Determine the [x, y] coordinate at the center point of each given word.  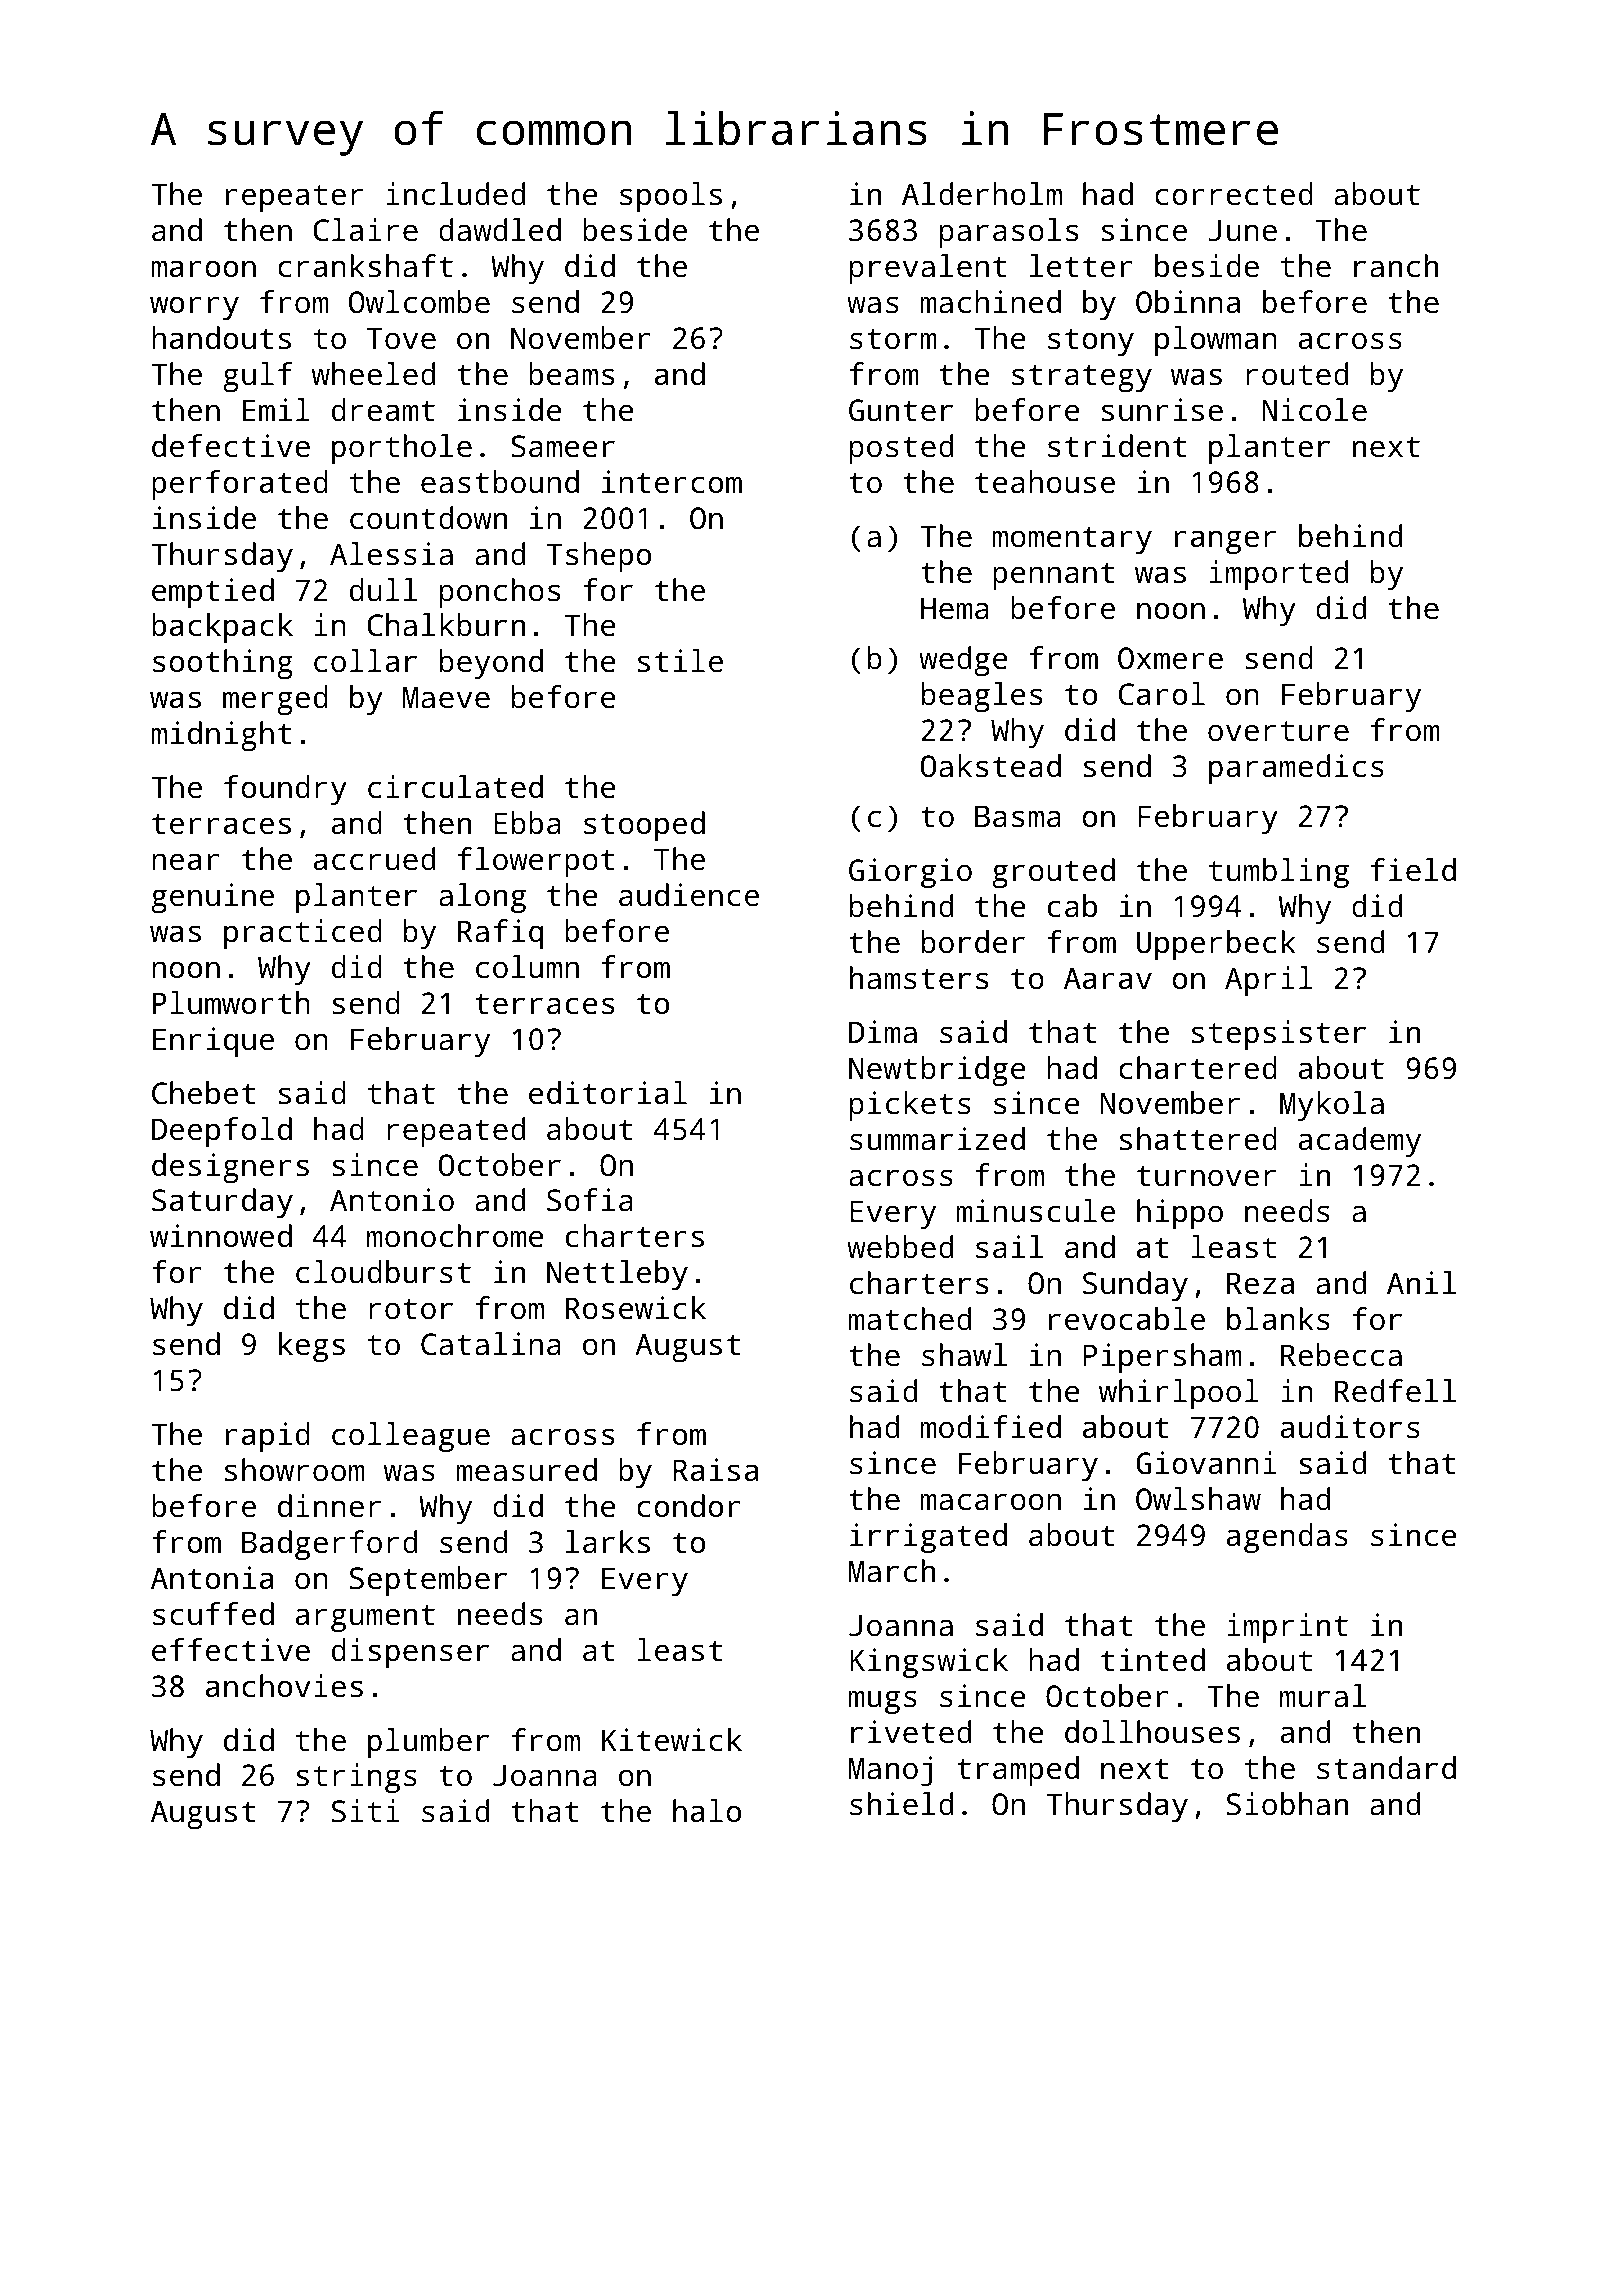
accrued [374, 859]
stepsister [1279, 1035]
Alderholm [982, 194]
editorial [608, 1093]
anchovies [284, 1686]
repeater [294, 198]
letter [1081, 266]
